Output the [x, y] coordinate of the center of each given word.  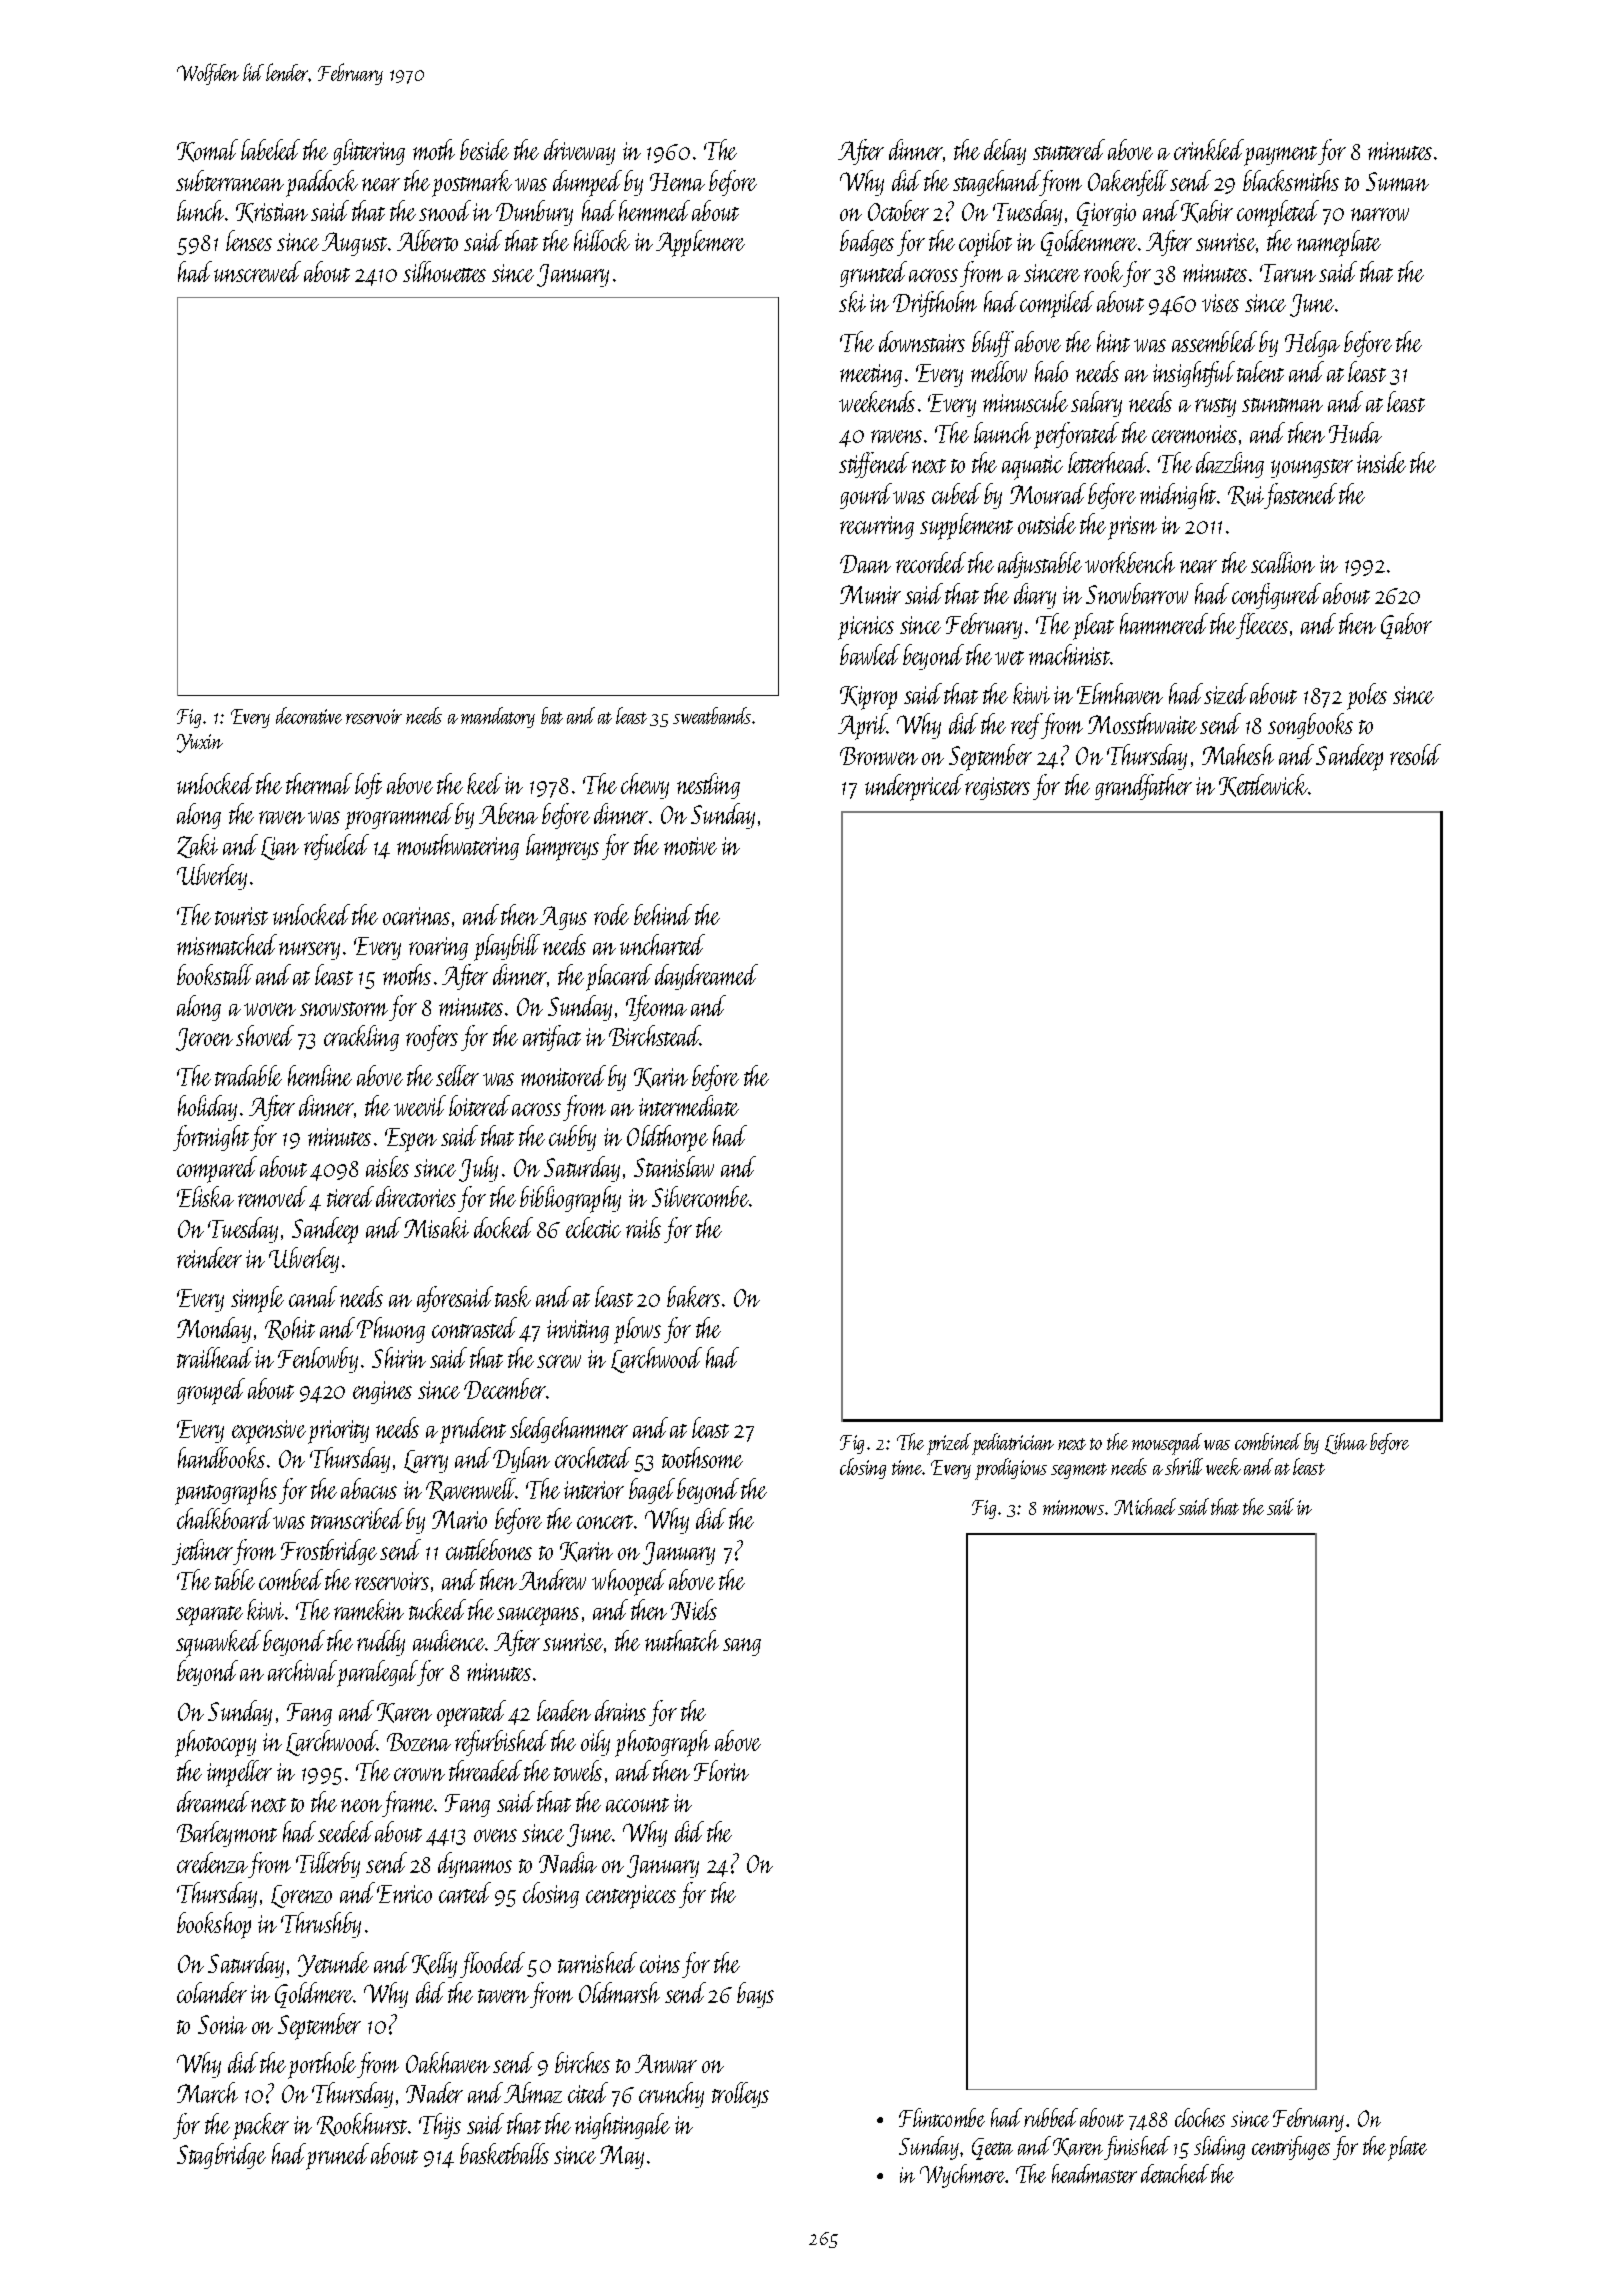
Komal [207, 150]
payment [1280, 156]
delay [1005, 152]
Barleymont [227, 1834]
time [907, 1467]
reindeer [209, 1257]
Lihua [1346, 1443]
